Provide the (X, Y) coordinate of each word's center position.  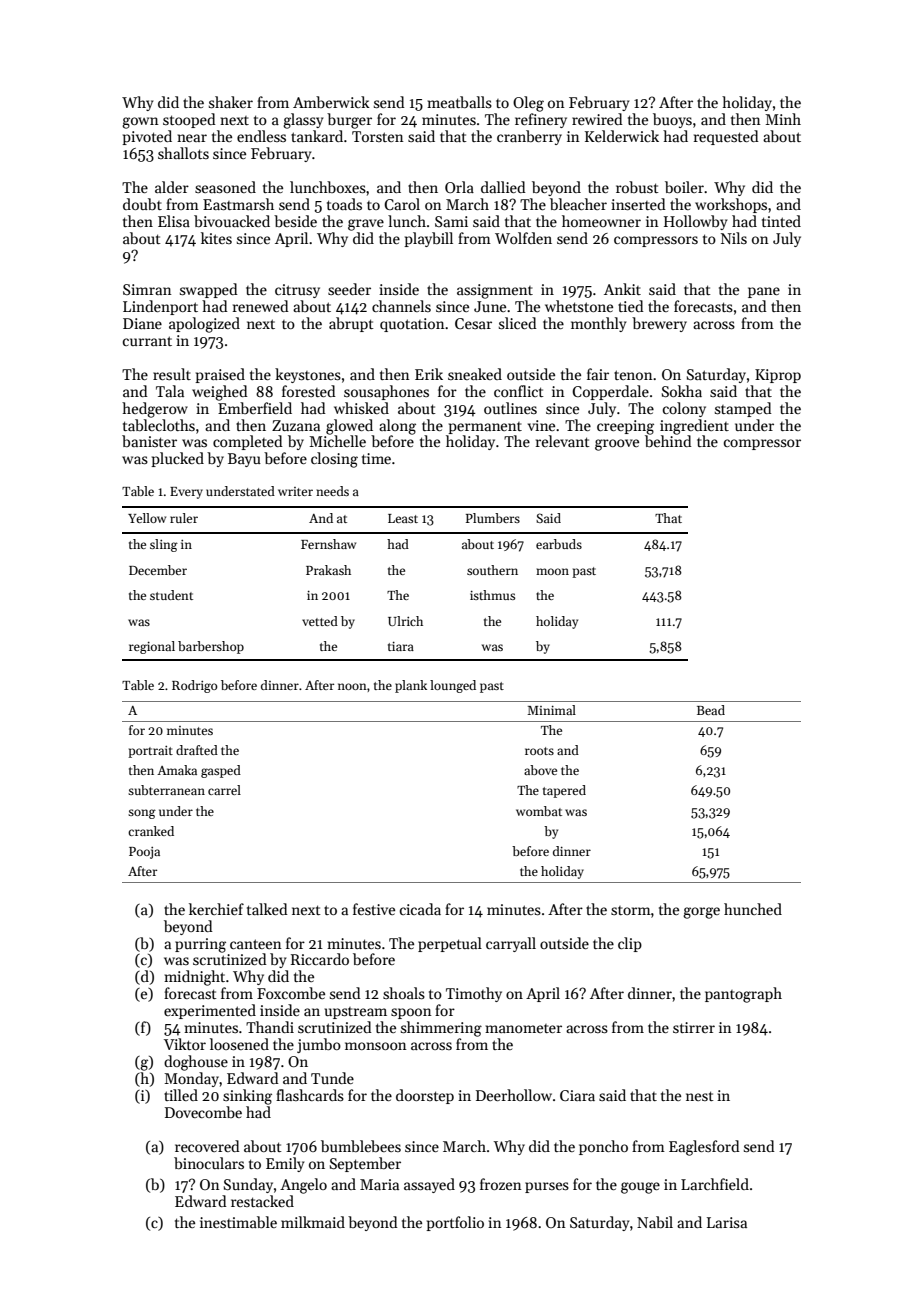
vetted (320, 621)
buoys (672, 120)
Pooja (144, 853)
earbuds (559, 544)
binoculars (209, 1163)
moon (552, 571)
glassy (303, 121)
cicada (420, 909)
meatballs (459, 102)
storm (631, 910)
